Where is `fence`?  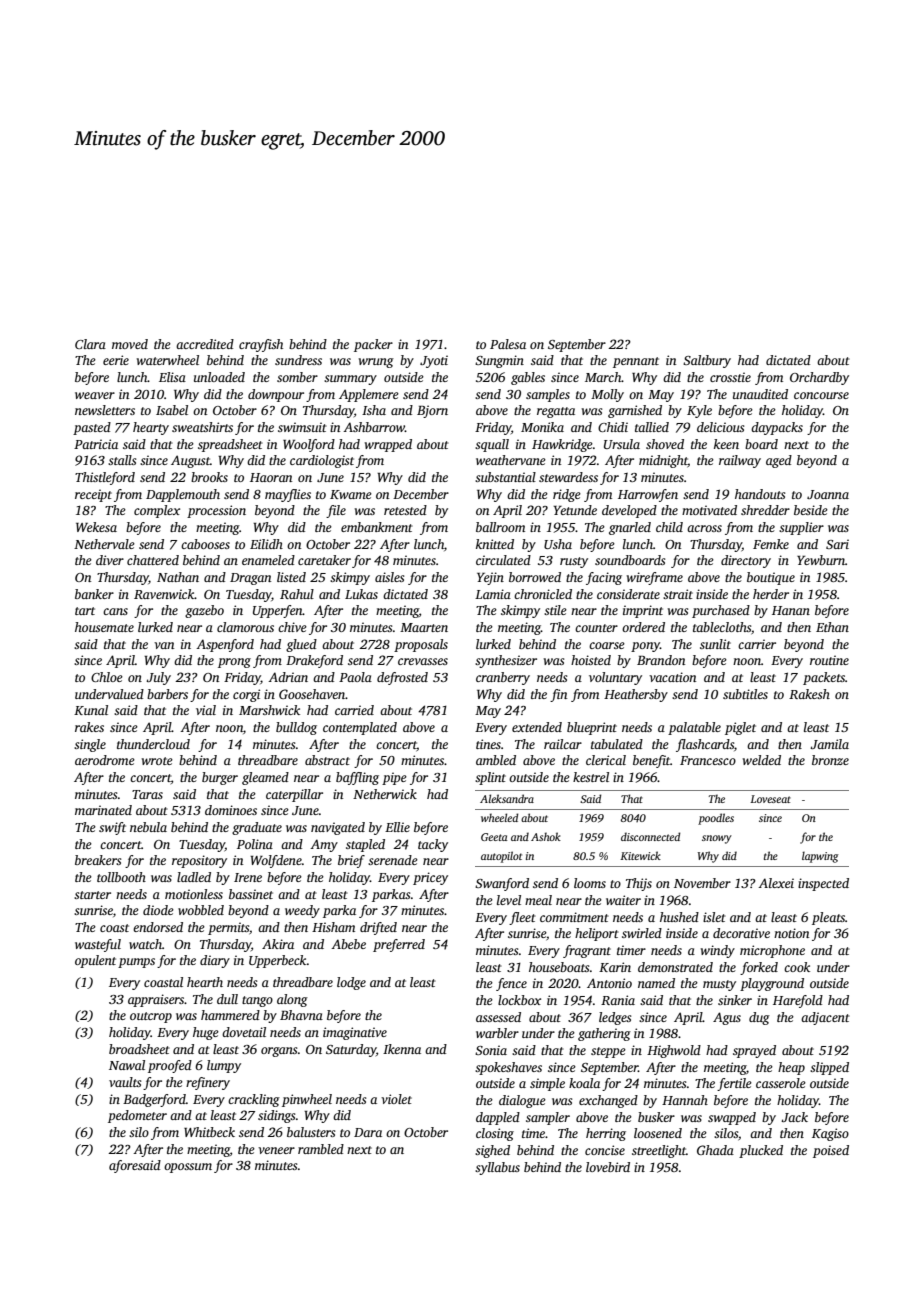 fence is located at coordinates (511, 984).
